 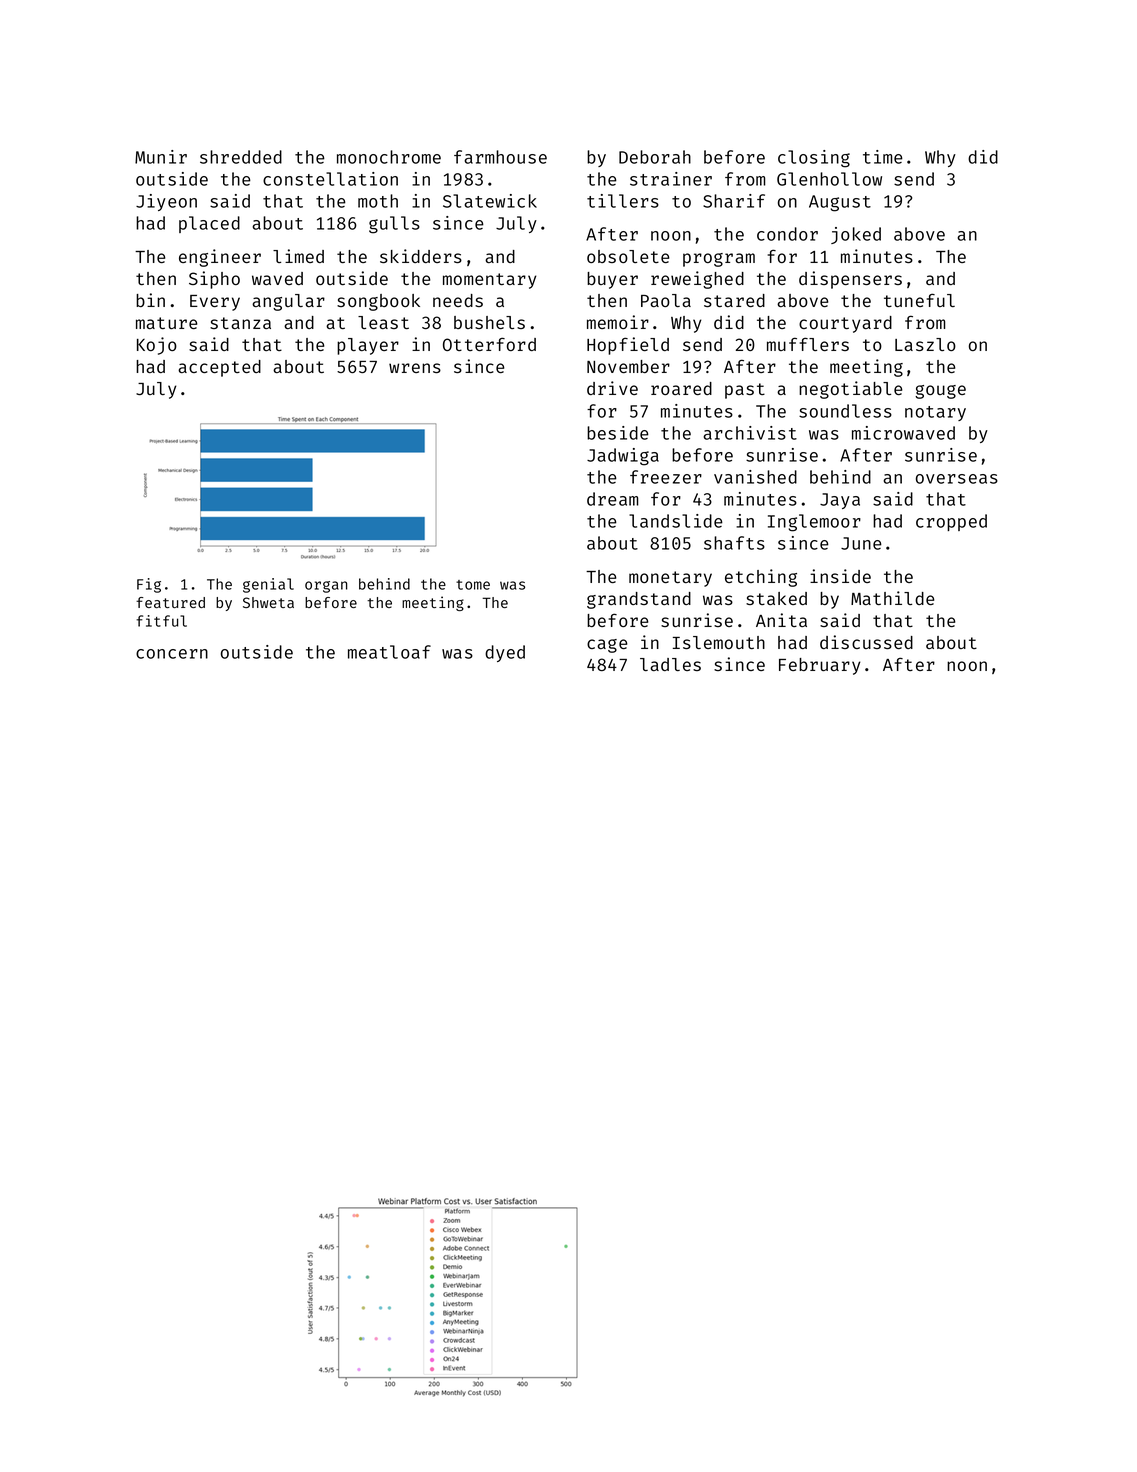 What do you see at coordinates (681, 388) in the image?
I see `roared` at bounding box center [681, 388].
